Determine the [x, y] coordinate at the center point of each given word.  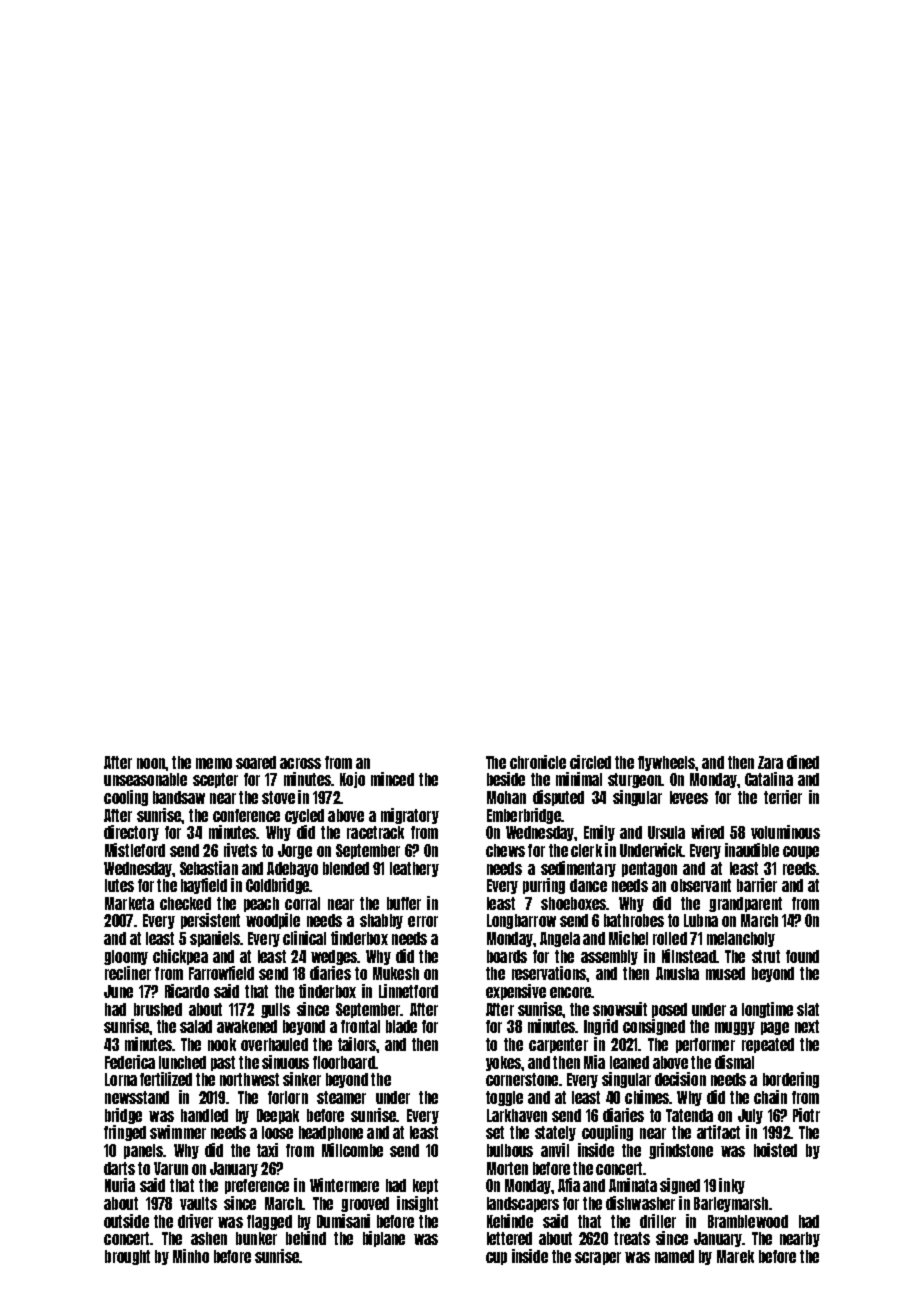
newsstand [137, 1097]
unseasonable [145, 779]
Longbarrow [521, 921]
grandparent [745, 904]
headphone [331, 1133]
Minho [191, 1256]
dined [803, 762]
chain [770, 1097]
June [118, 991]
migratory [410, 816]
